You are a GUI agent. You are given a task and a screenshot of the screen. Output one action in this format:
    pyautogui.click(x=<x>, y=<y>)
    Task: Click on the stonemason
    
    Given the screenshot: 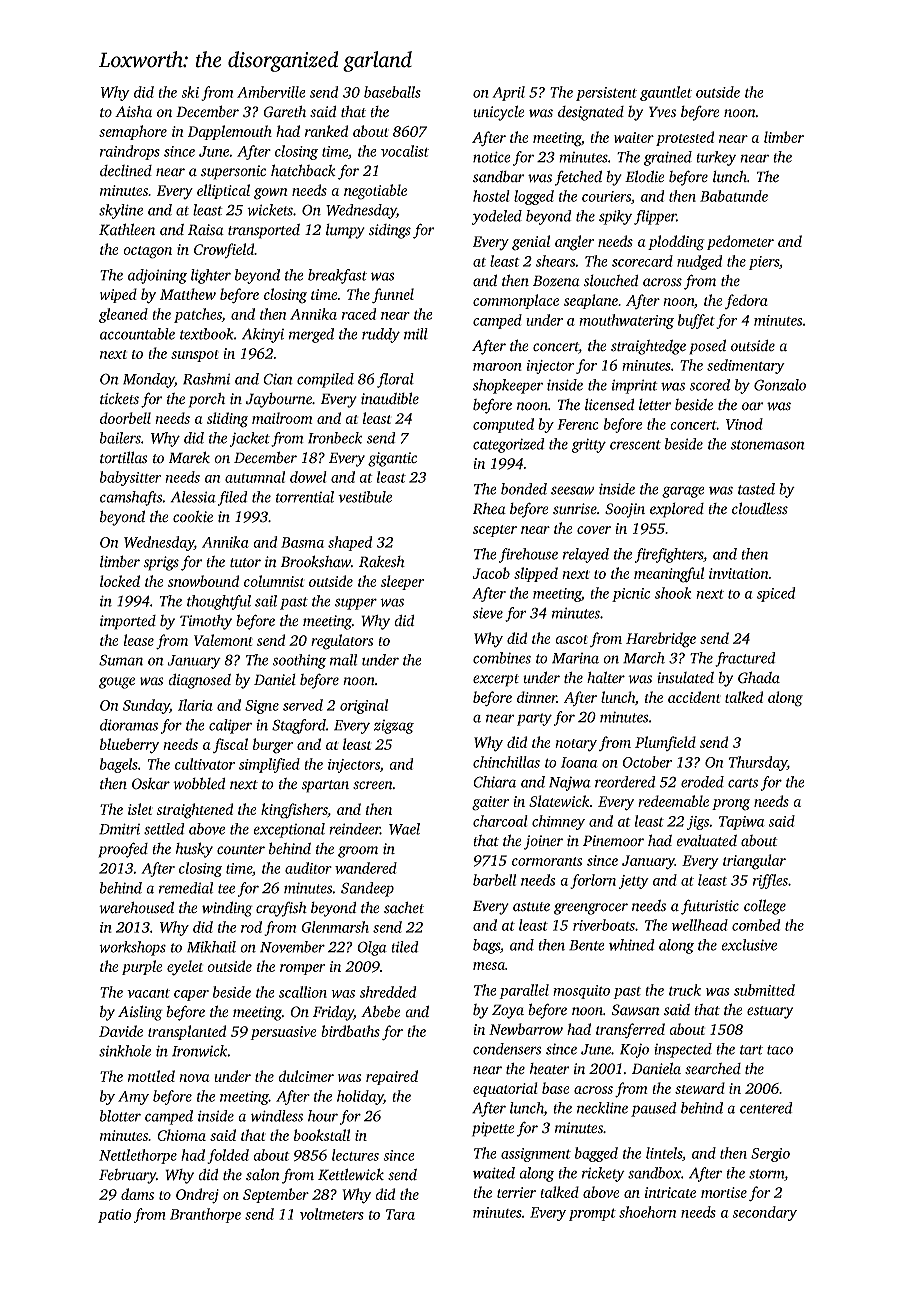 What is the action you would take?
    pyautogui.click(x=768, y=445)
